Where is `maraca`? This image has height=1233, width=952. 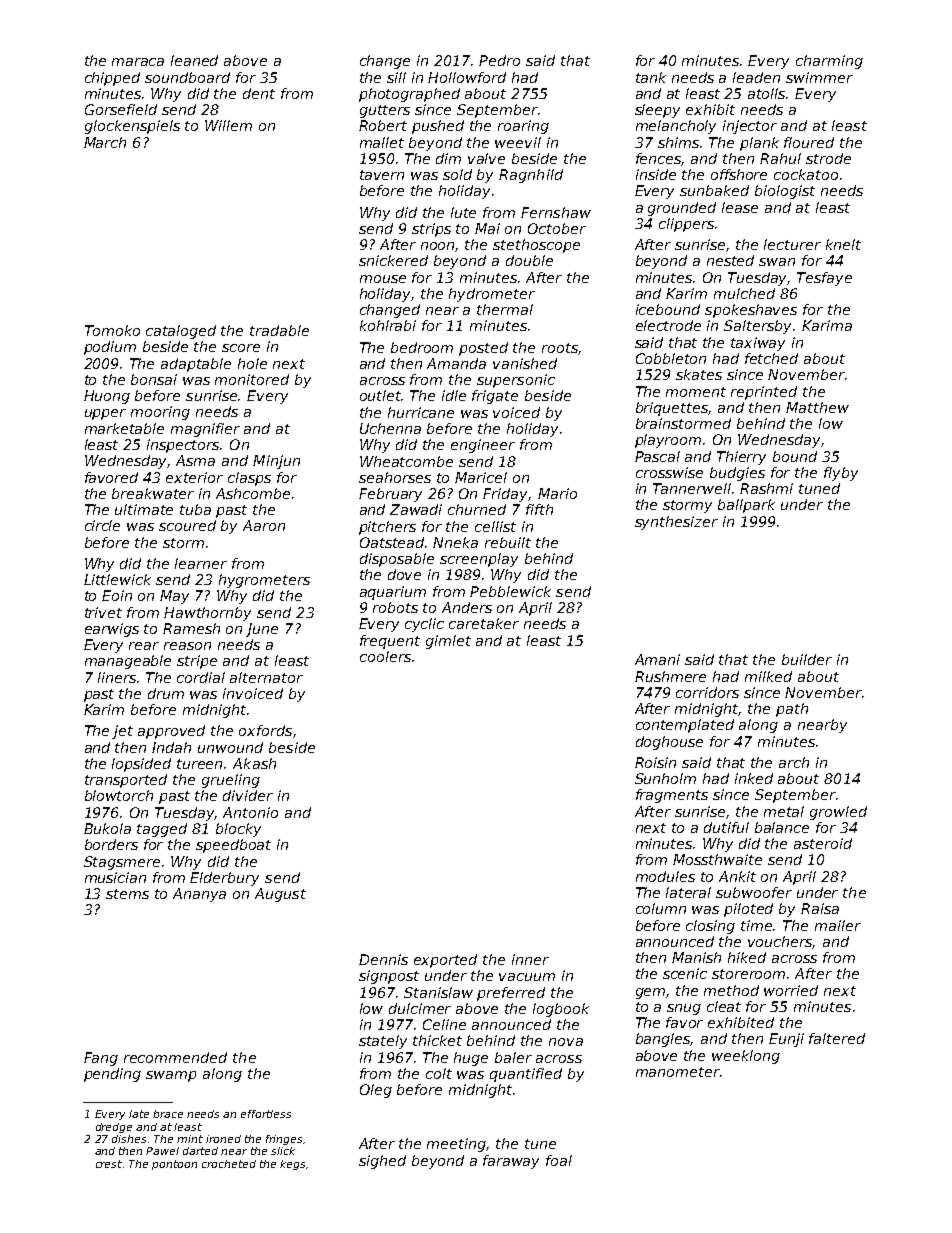 maraca is located at coordinates (138, 62).
